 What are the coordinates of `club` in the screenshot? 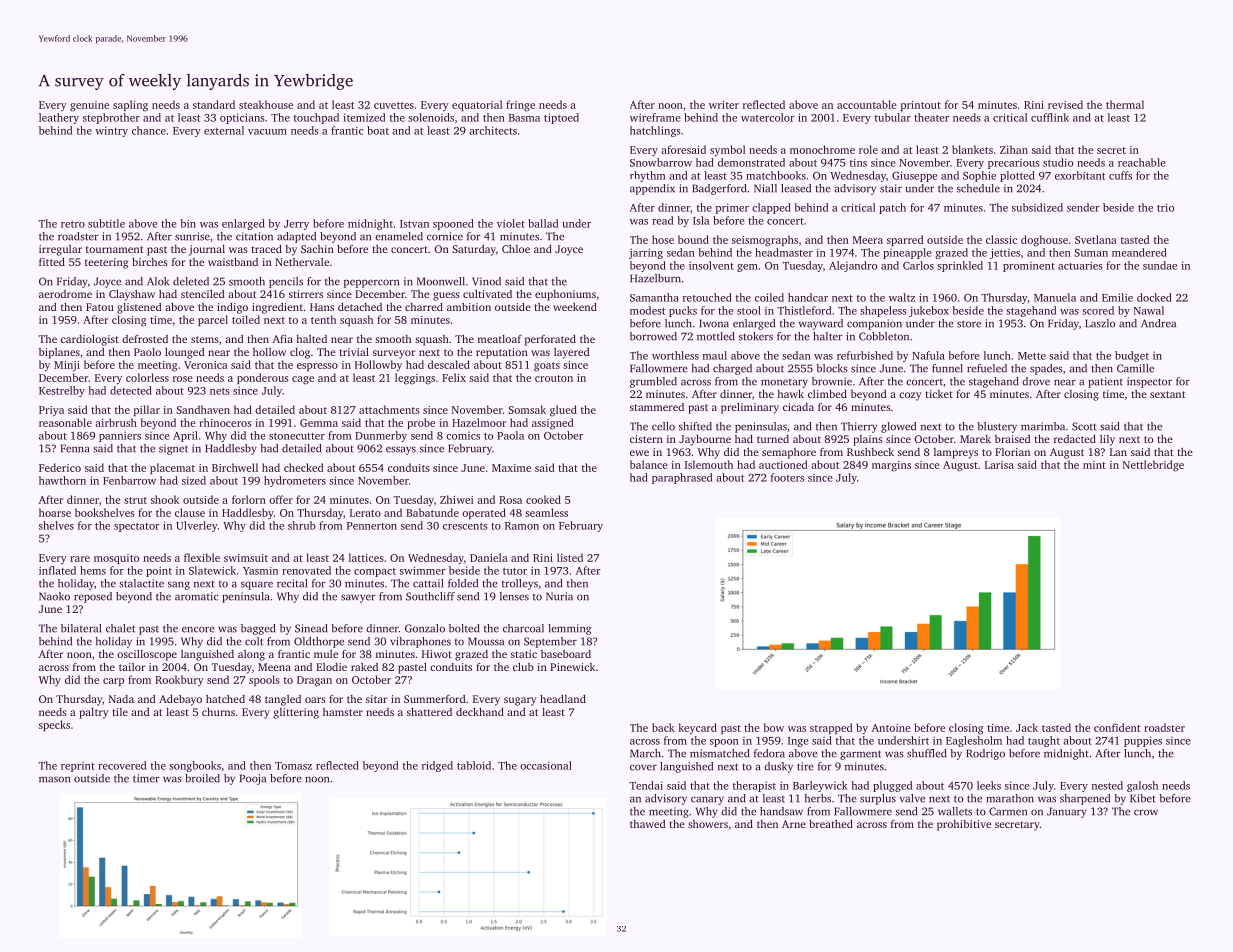 It's located at (523, 666).
